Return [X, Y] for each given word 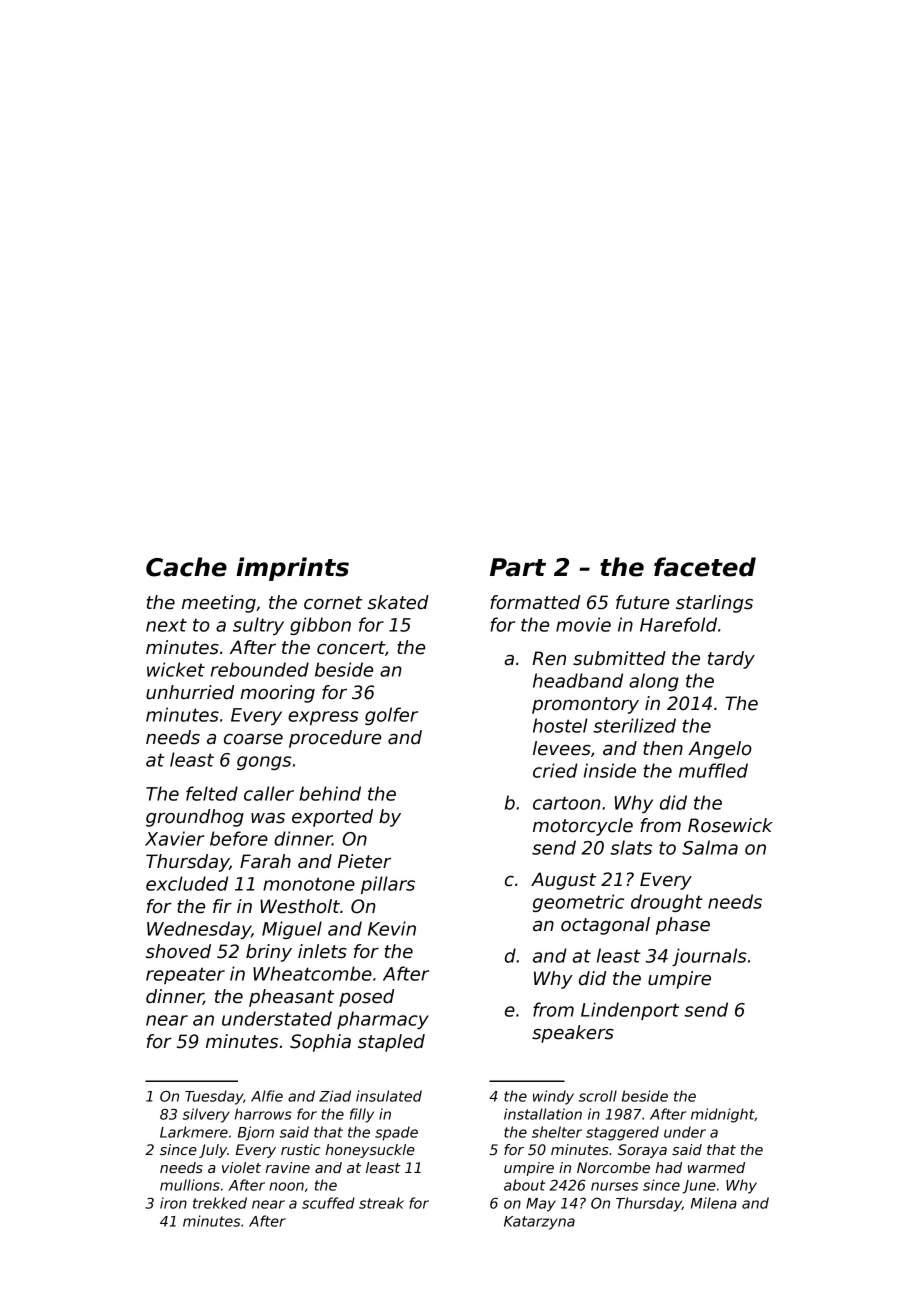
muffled [713, 770]
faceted [705, 567]
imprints [292, 569]
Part [518, 567]
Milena [714, 1203]
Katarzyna [539, 1223]
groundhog [195, 818]
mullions [190, 1185]
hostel [560, 725]
